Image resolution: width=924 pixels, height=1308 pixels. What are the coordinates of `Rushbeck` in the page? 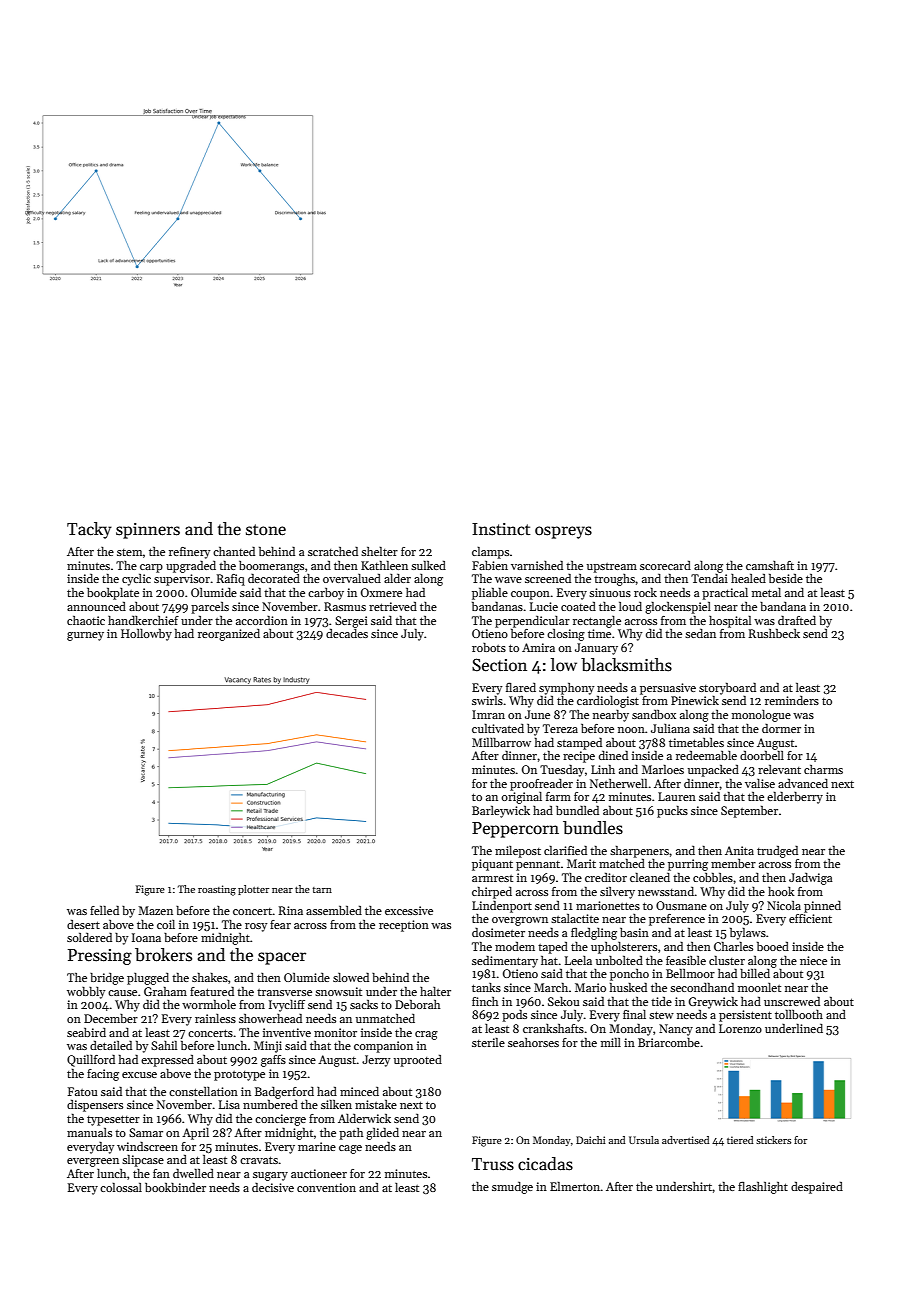 It's located at (774, 633).
